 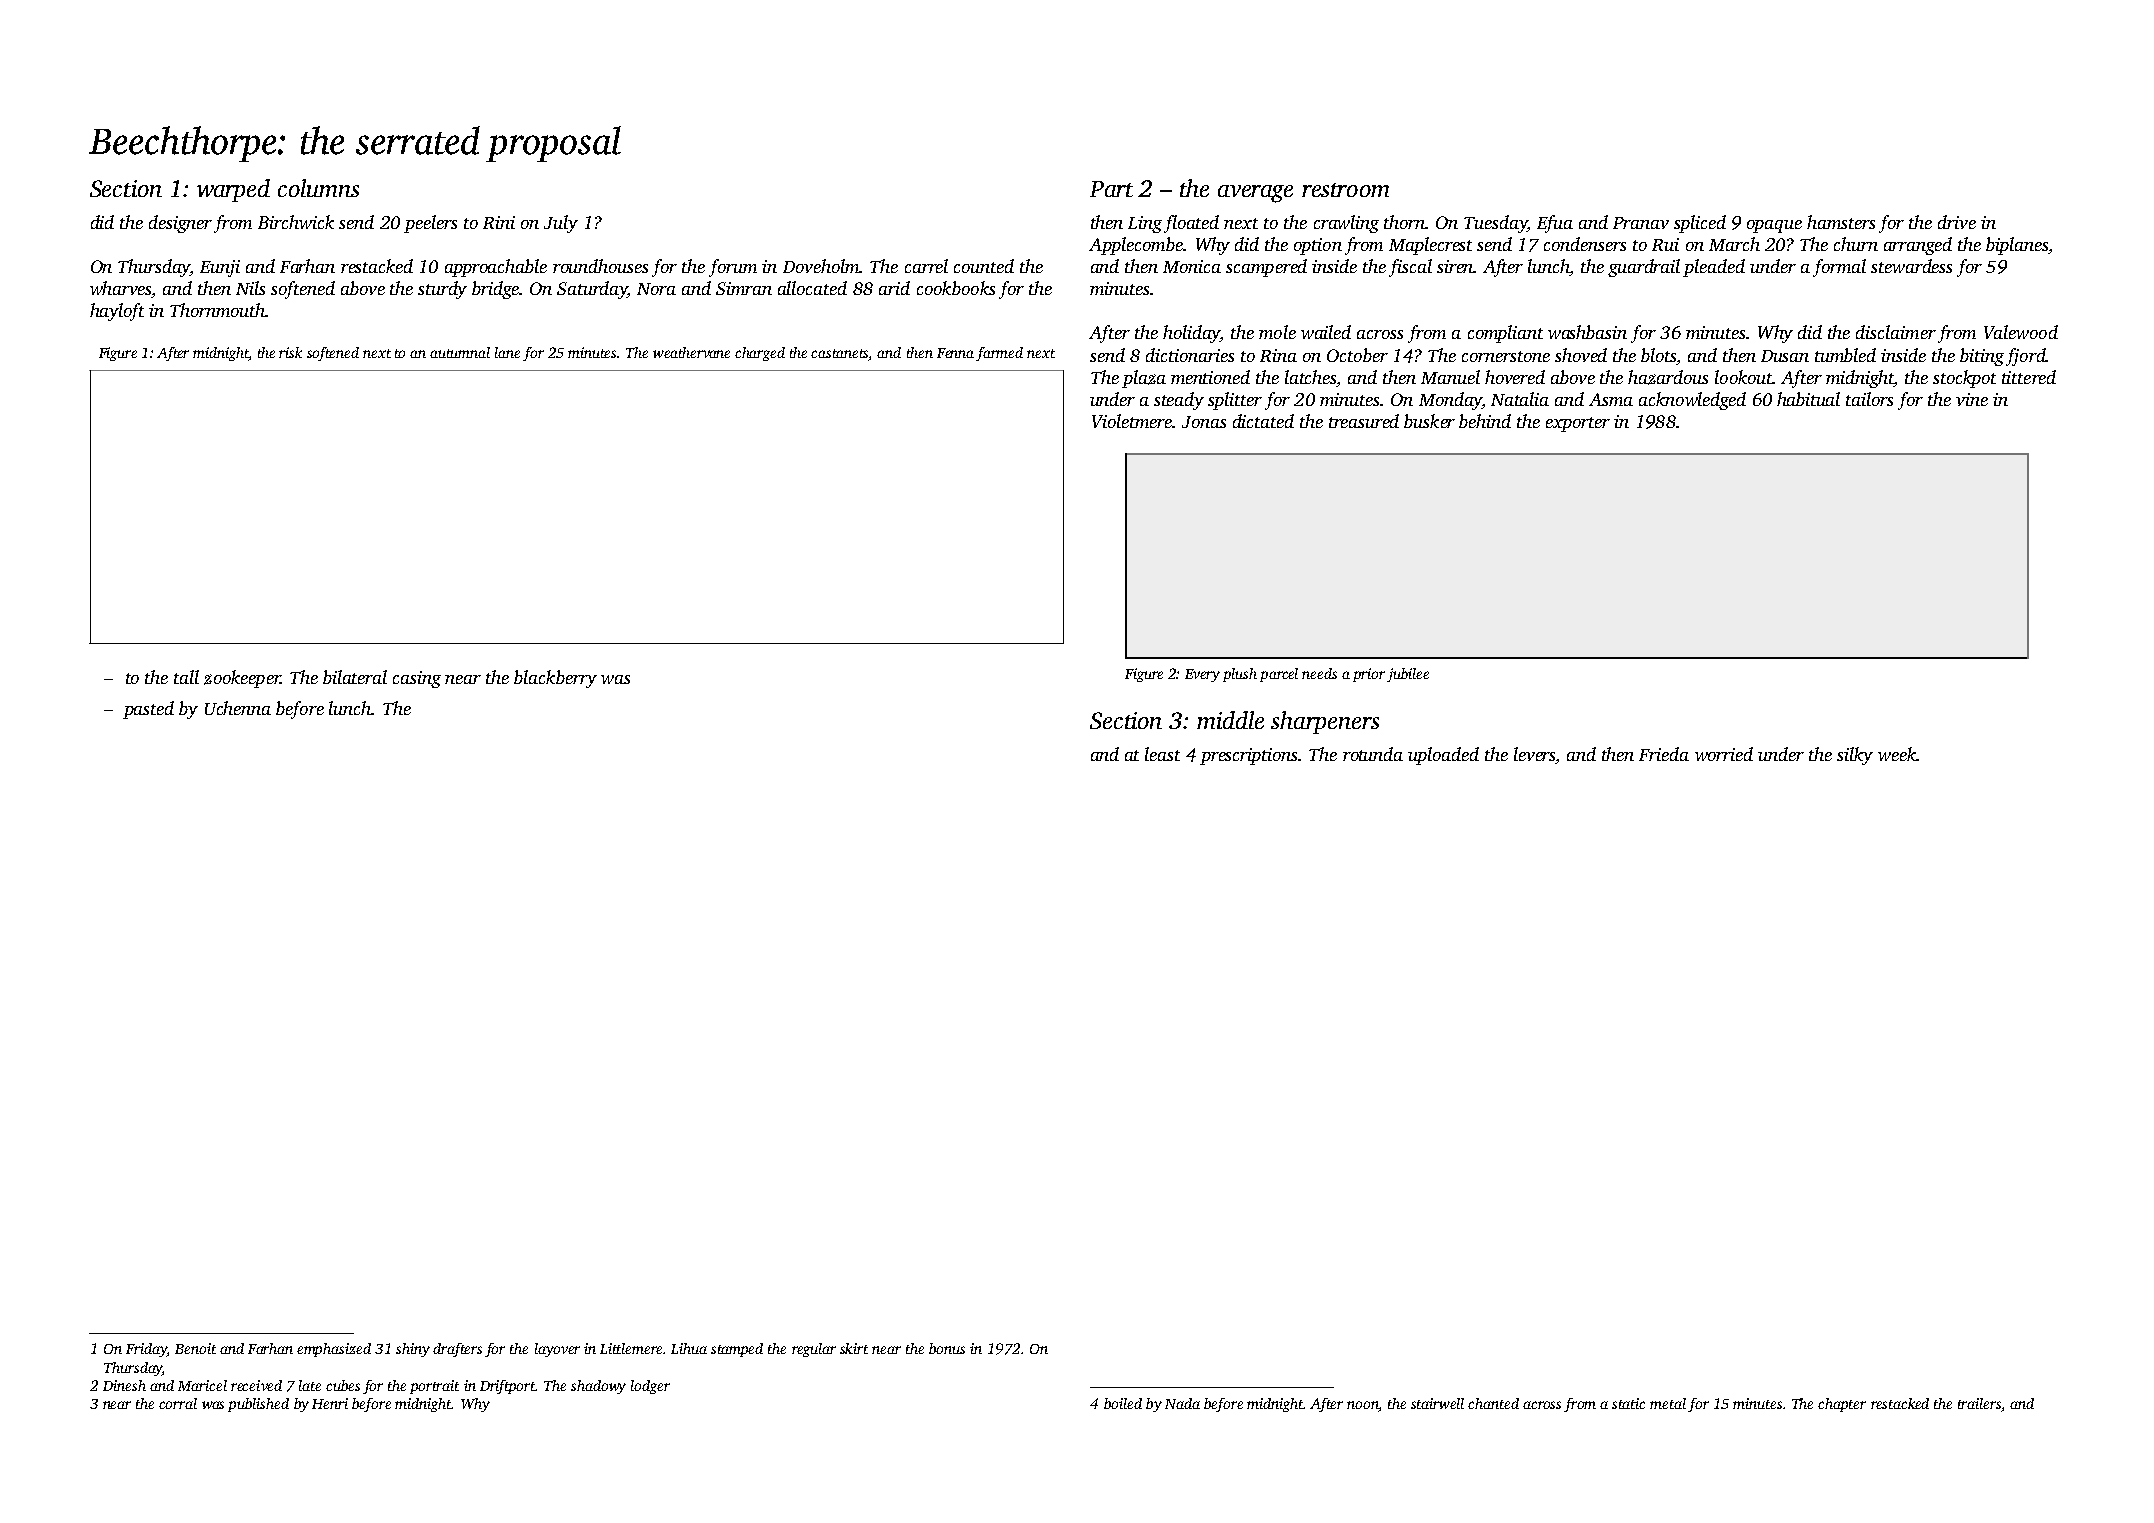 What do you see at coordinates (1611, 399) in the page?
I see `Asma` at bounding box center [1611, 399].
